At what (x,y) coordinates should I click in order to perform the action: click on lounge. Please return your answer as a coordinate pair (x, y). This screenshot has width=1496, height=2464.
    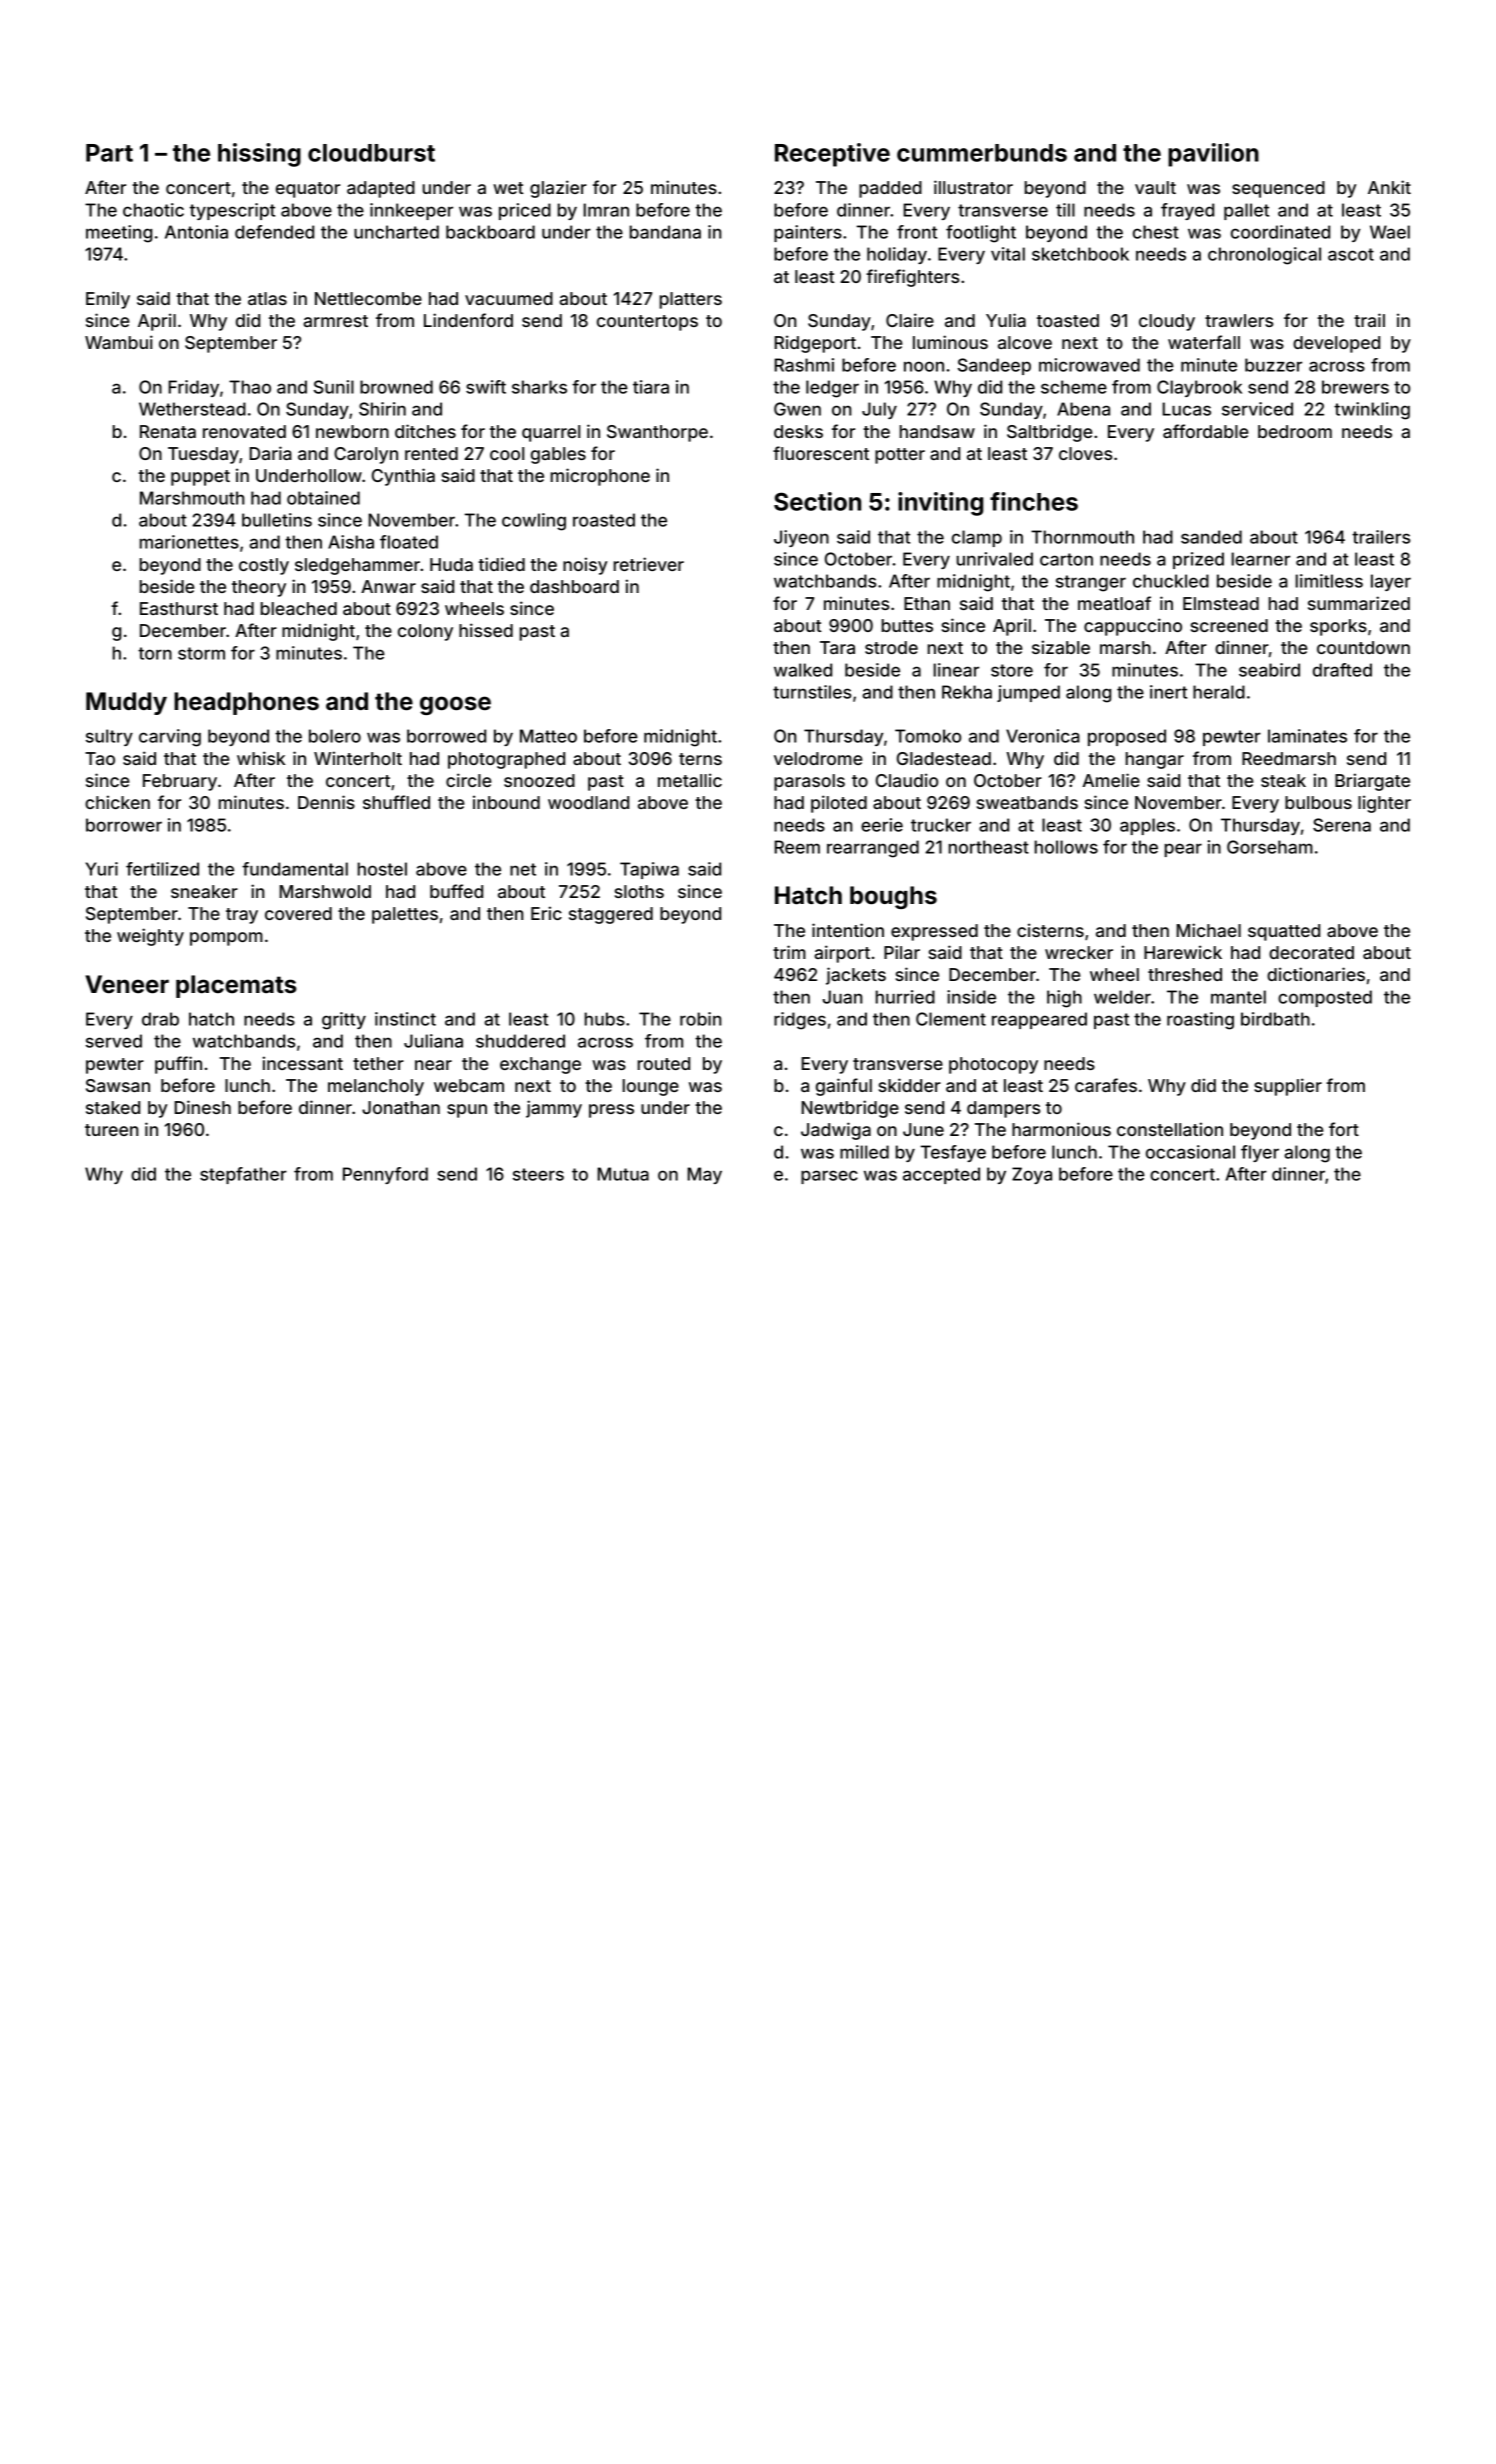
    Looking at the image, I should click on (651, 1087).
